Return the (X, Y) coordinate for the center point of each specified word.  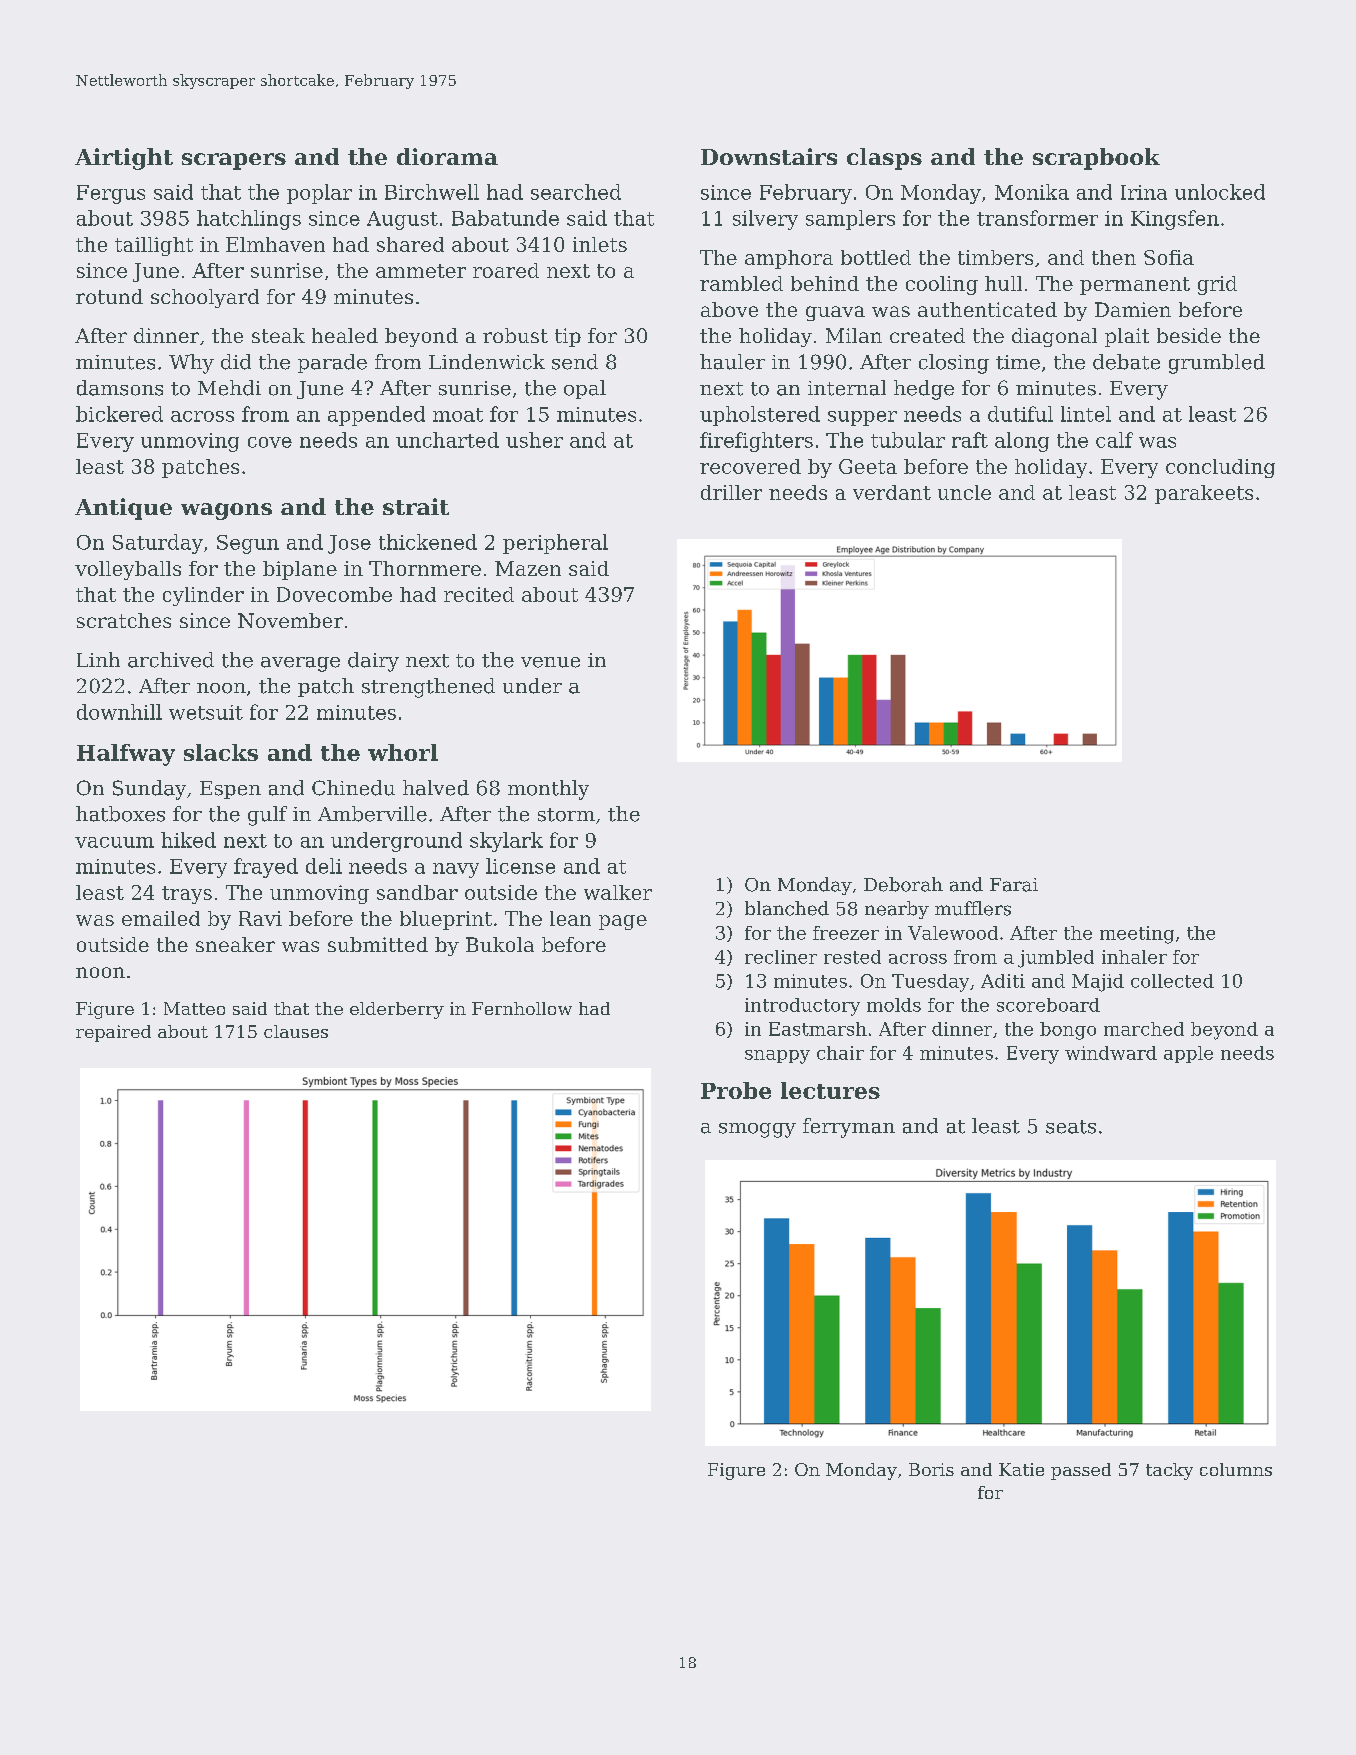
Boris (931, 1469)
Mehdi (229, 388)
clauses (296, 1031)
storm (566, 815)
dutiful (1020, 414)
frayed (266, 868)
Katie (1021, 1469)
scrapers (234, 161)
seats (1071, 1127)
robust (515, 335)
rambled (741, 283)
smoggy (757, 1130)
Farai (1014, 885)
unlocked (1220, 192)
